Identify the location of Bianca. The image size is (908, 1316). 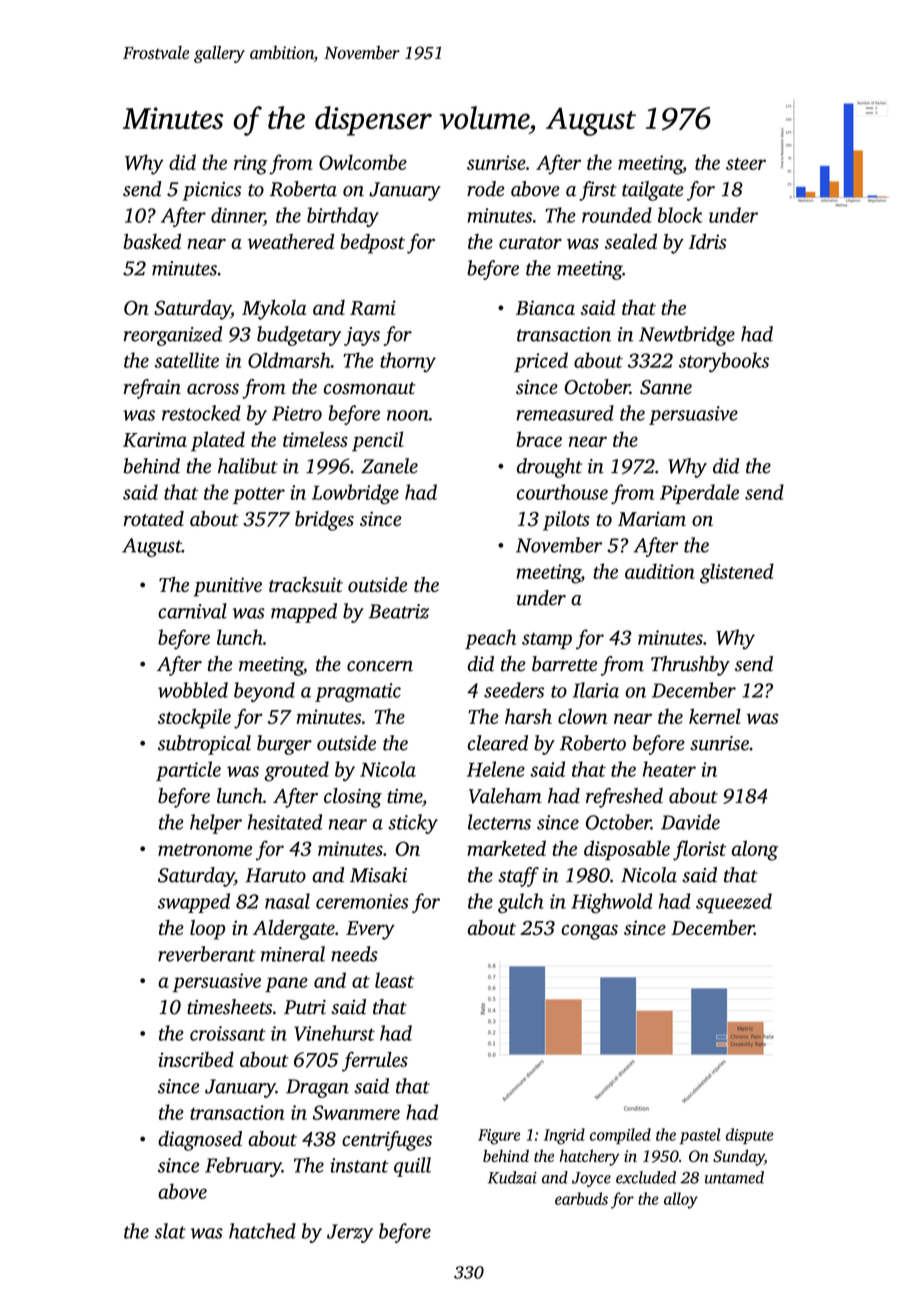
(545, 307).
